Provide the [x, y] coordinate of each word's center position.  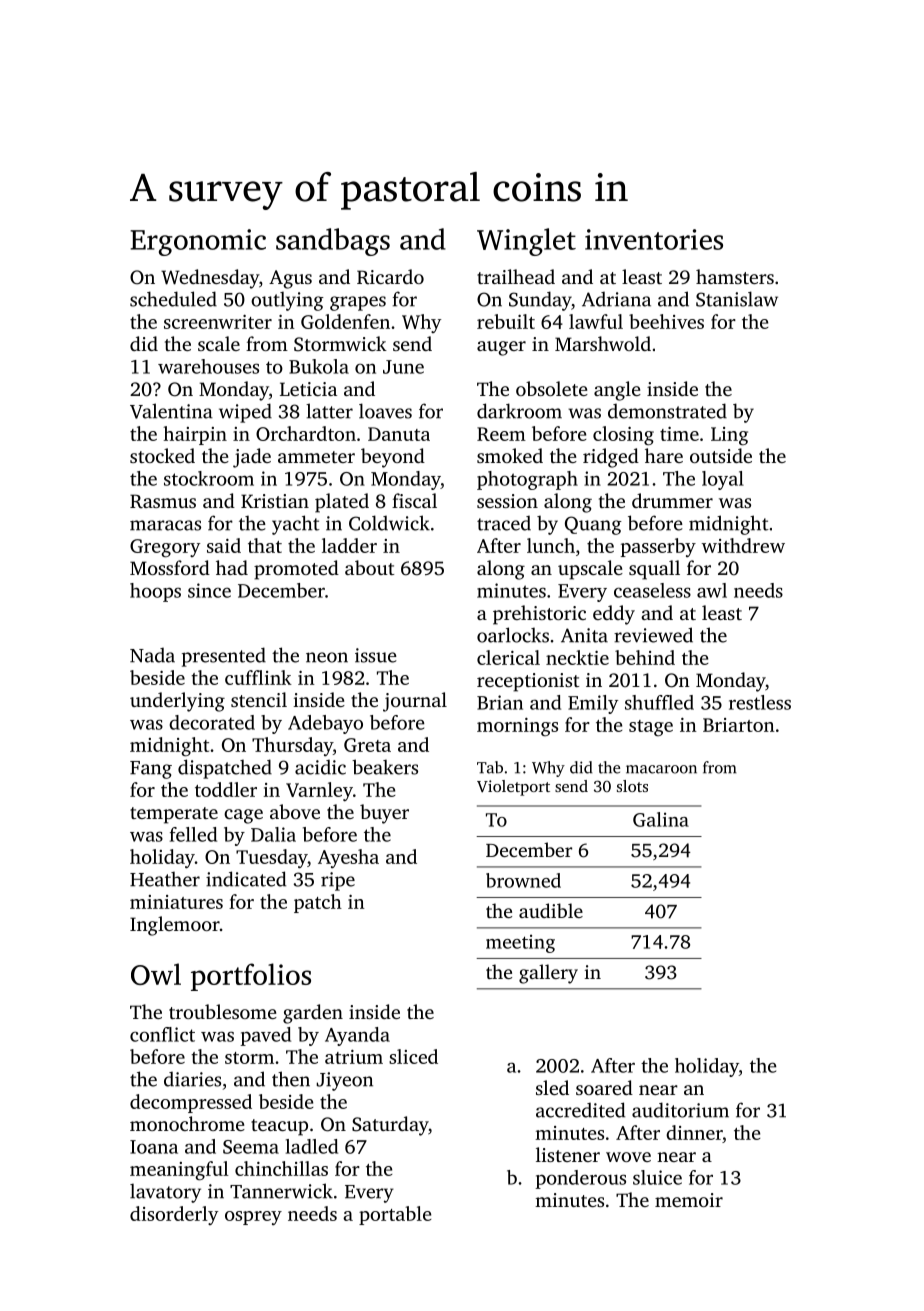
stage [651, 728]
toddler [226, 789]
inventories [654, 239]
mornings [517, 727]
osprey [253, 1218]
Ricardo [390, 277]
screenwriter [218, 322]
